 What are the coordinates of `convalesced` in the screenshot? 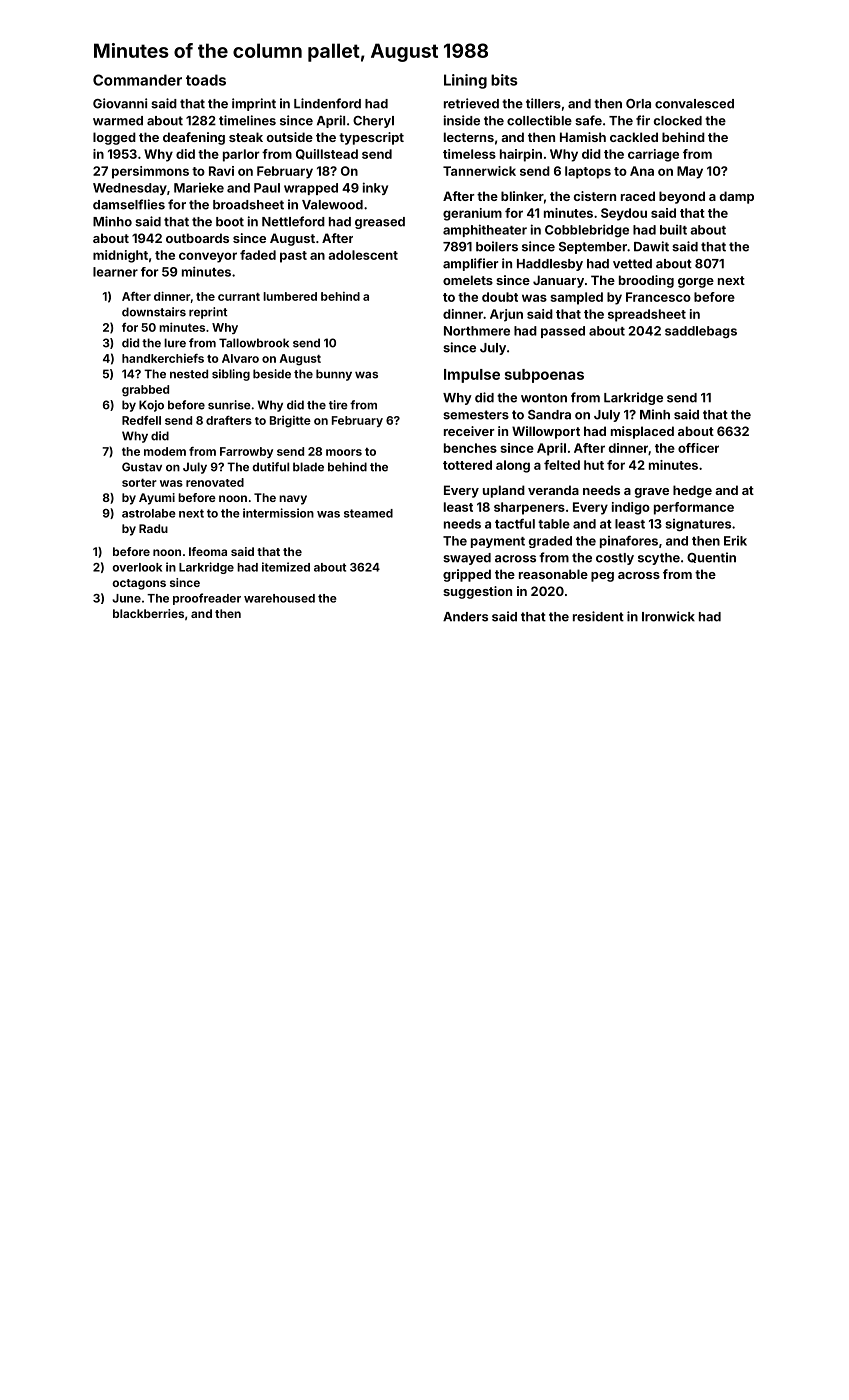 It's located at (694, 104).
